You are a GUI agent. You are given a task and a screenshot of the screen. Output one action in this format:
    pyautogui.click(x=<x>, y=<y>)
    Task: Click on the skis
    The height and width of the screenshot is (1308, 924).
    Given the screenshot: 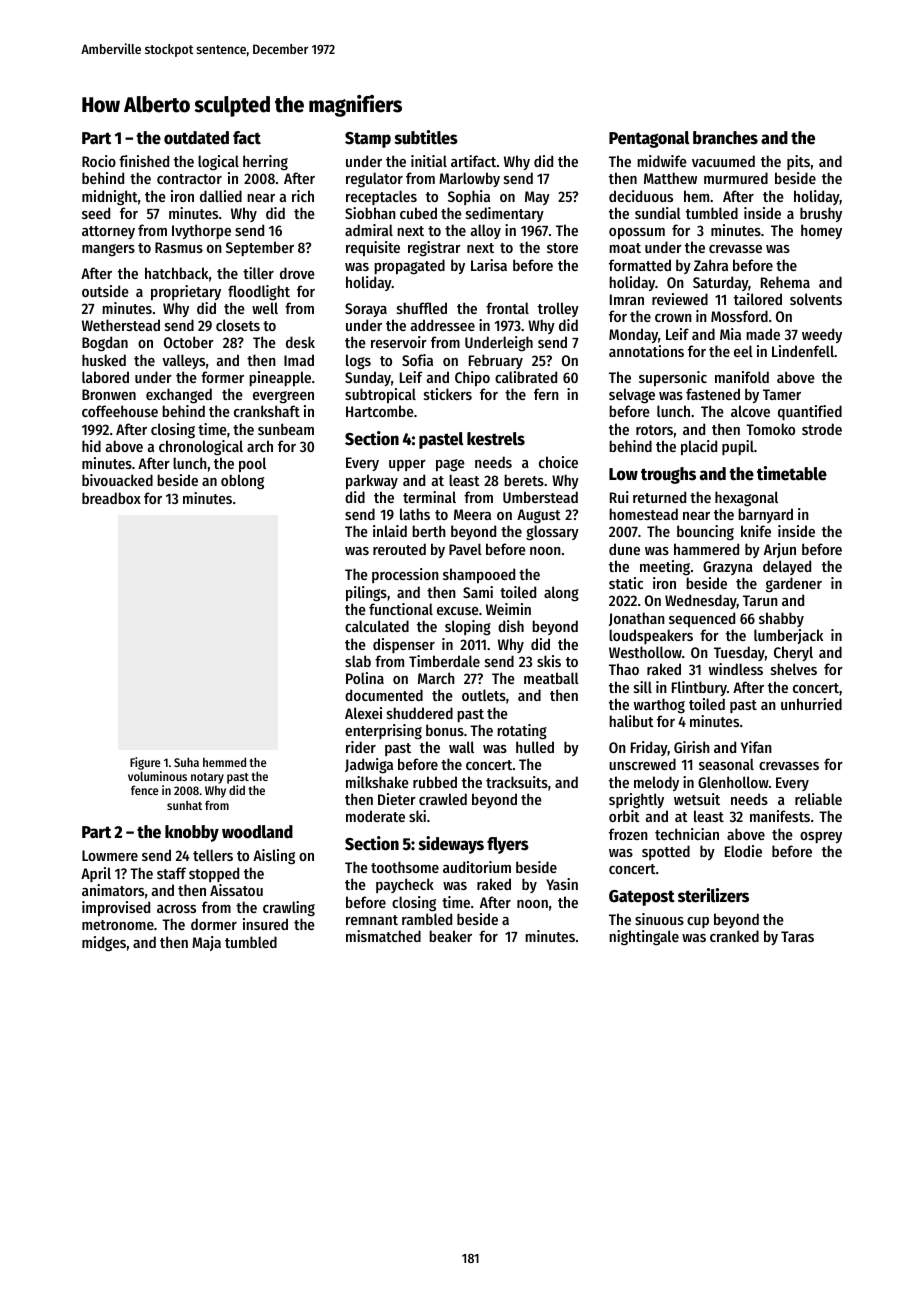 What is the action you would take?
    pyautogui.click(x=549, y=661)
